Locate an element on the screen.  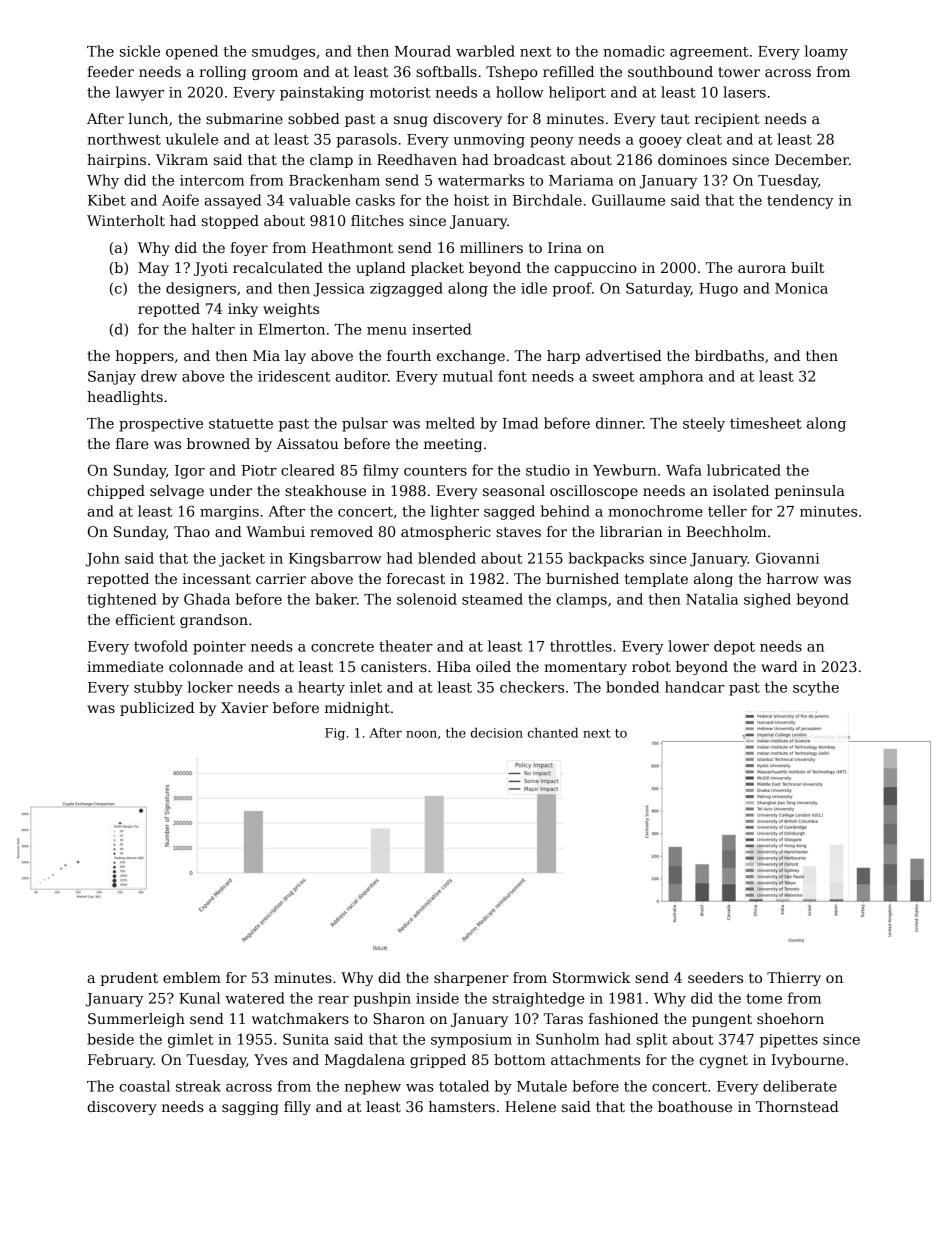
Helene is located at coordinates (530, 1106).
